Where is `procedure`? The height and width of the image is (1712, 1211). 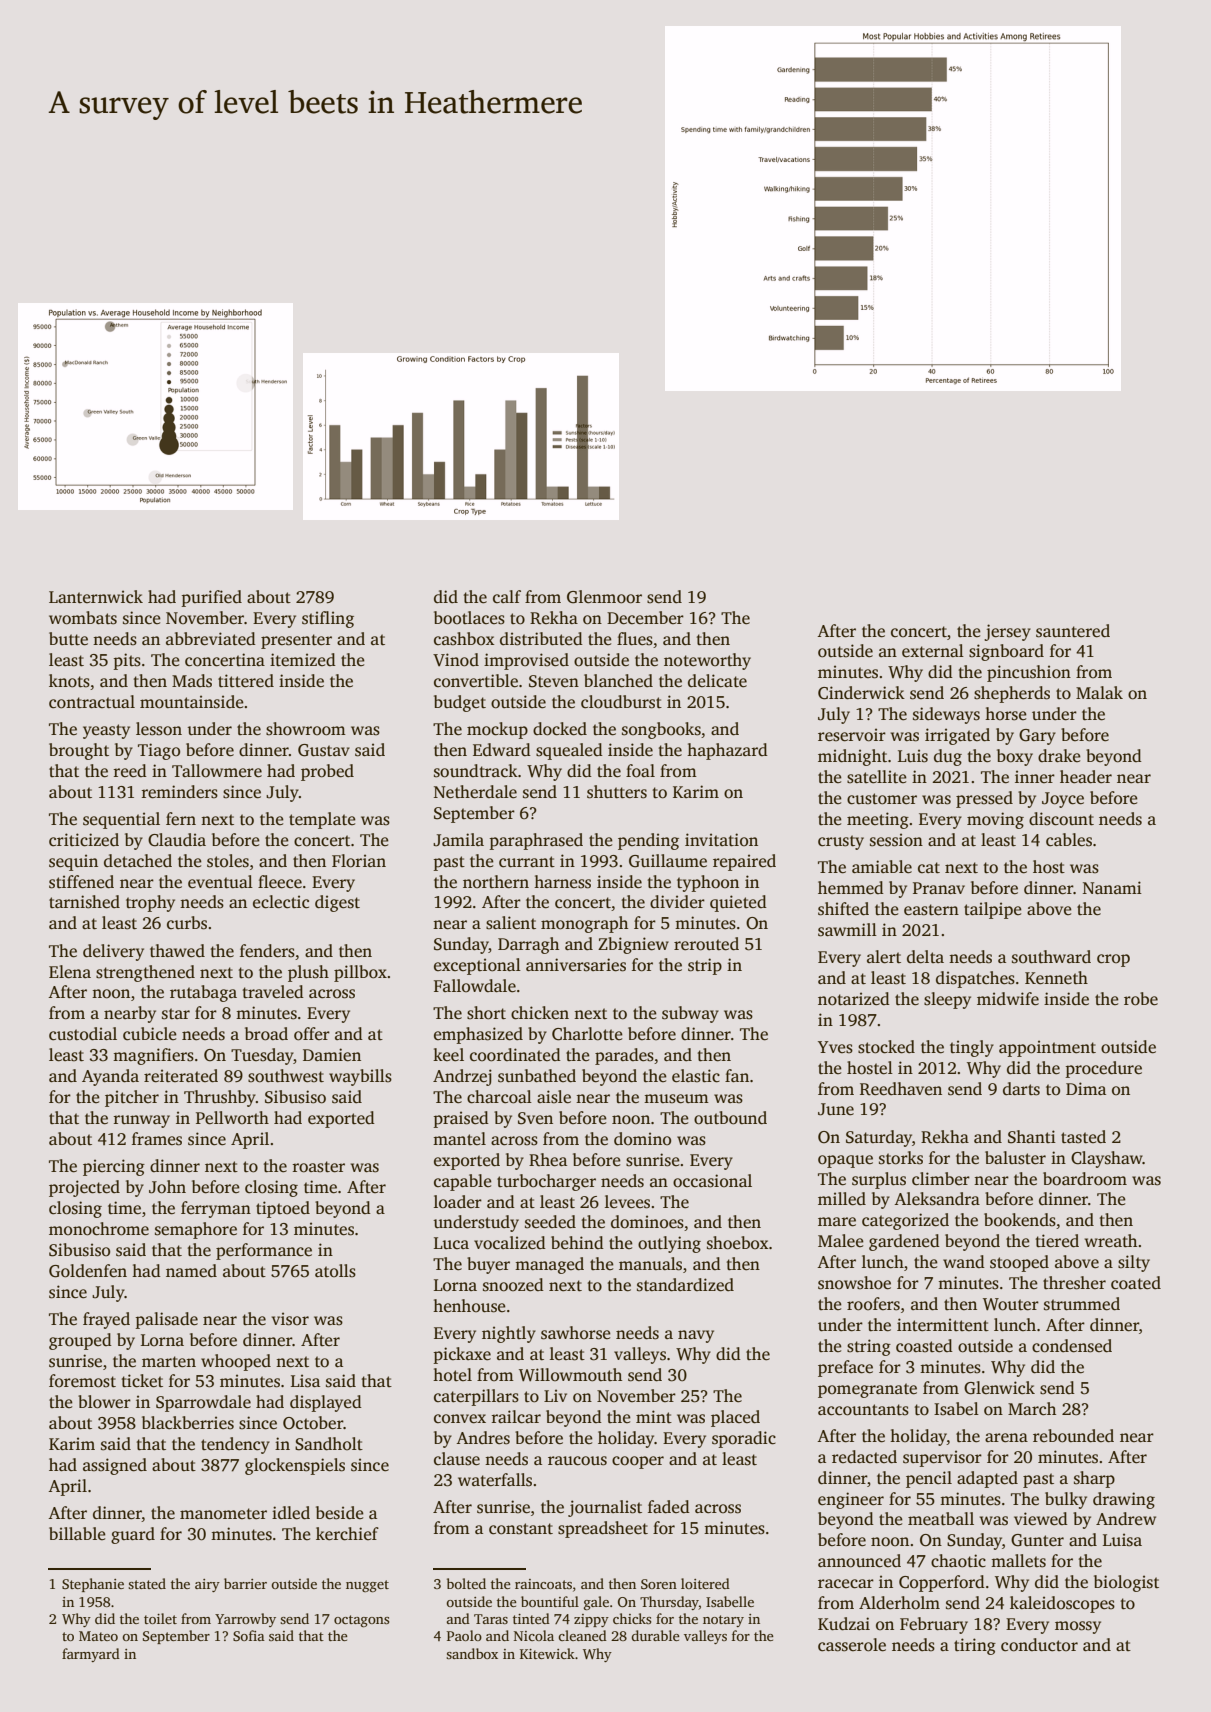 procedure is located at coordinates (1103, 1069).
